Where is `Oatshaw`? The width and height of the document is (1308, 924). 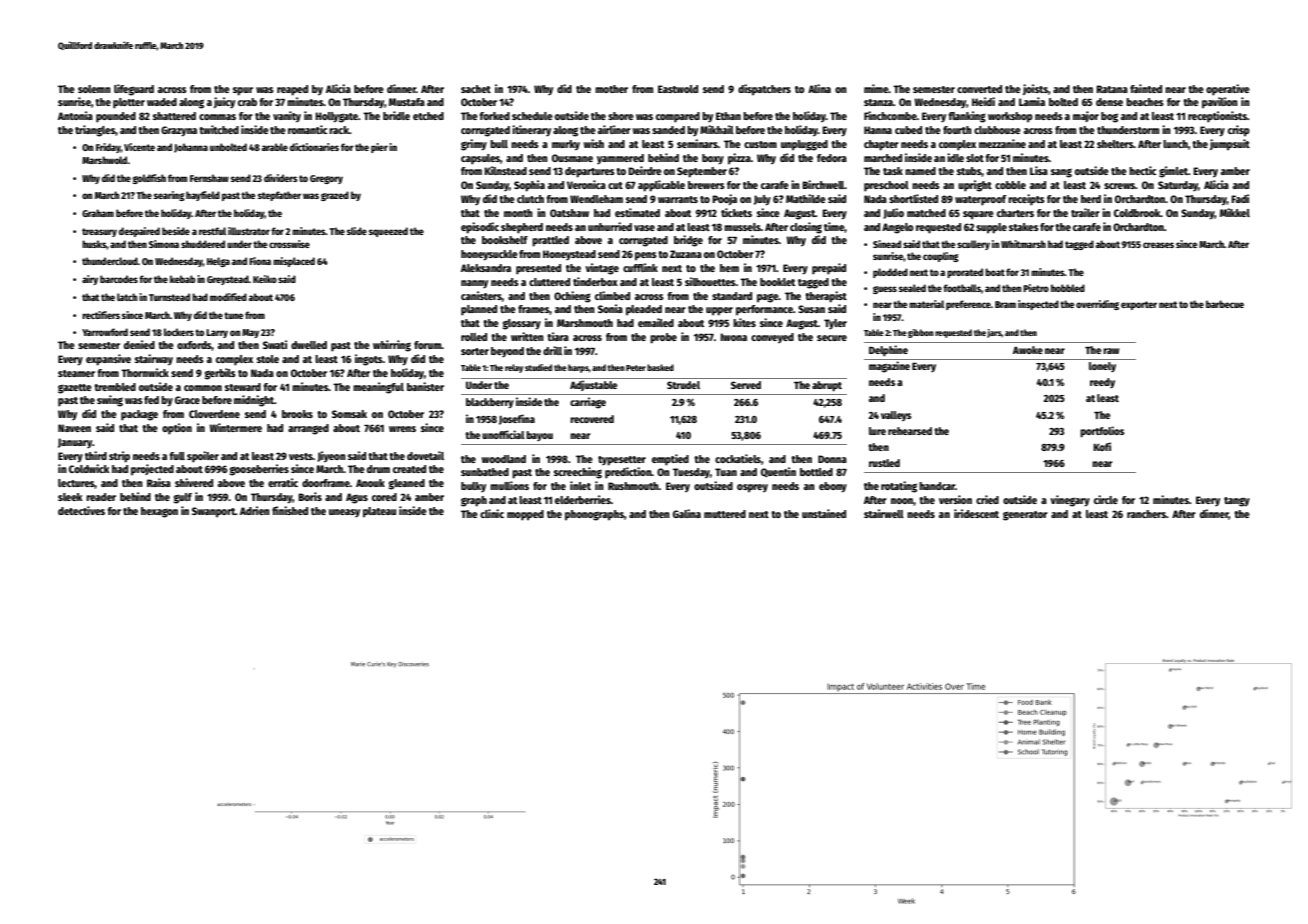
Oatshaw is located at coordinates (569, 213).
